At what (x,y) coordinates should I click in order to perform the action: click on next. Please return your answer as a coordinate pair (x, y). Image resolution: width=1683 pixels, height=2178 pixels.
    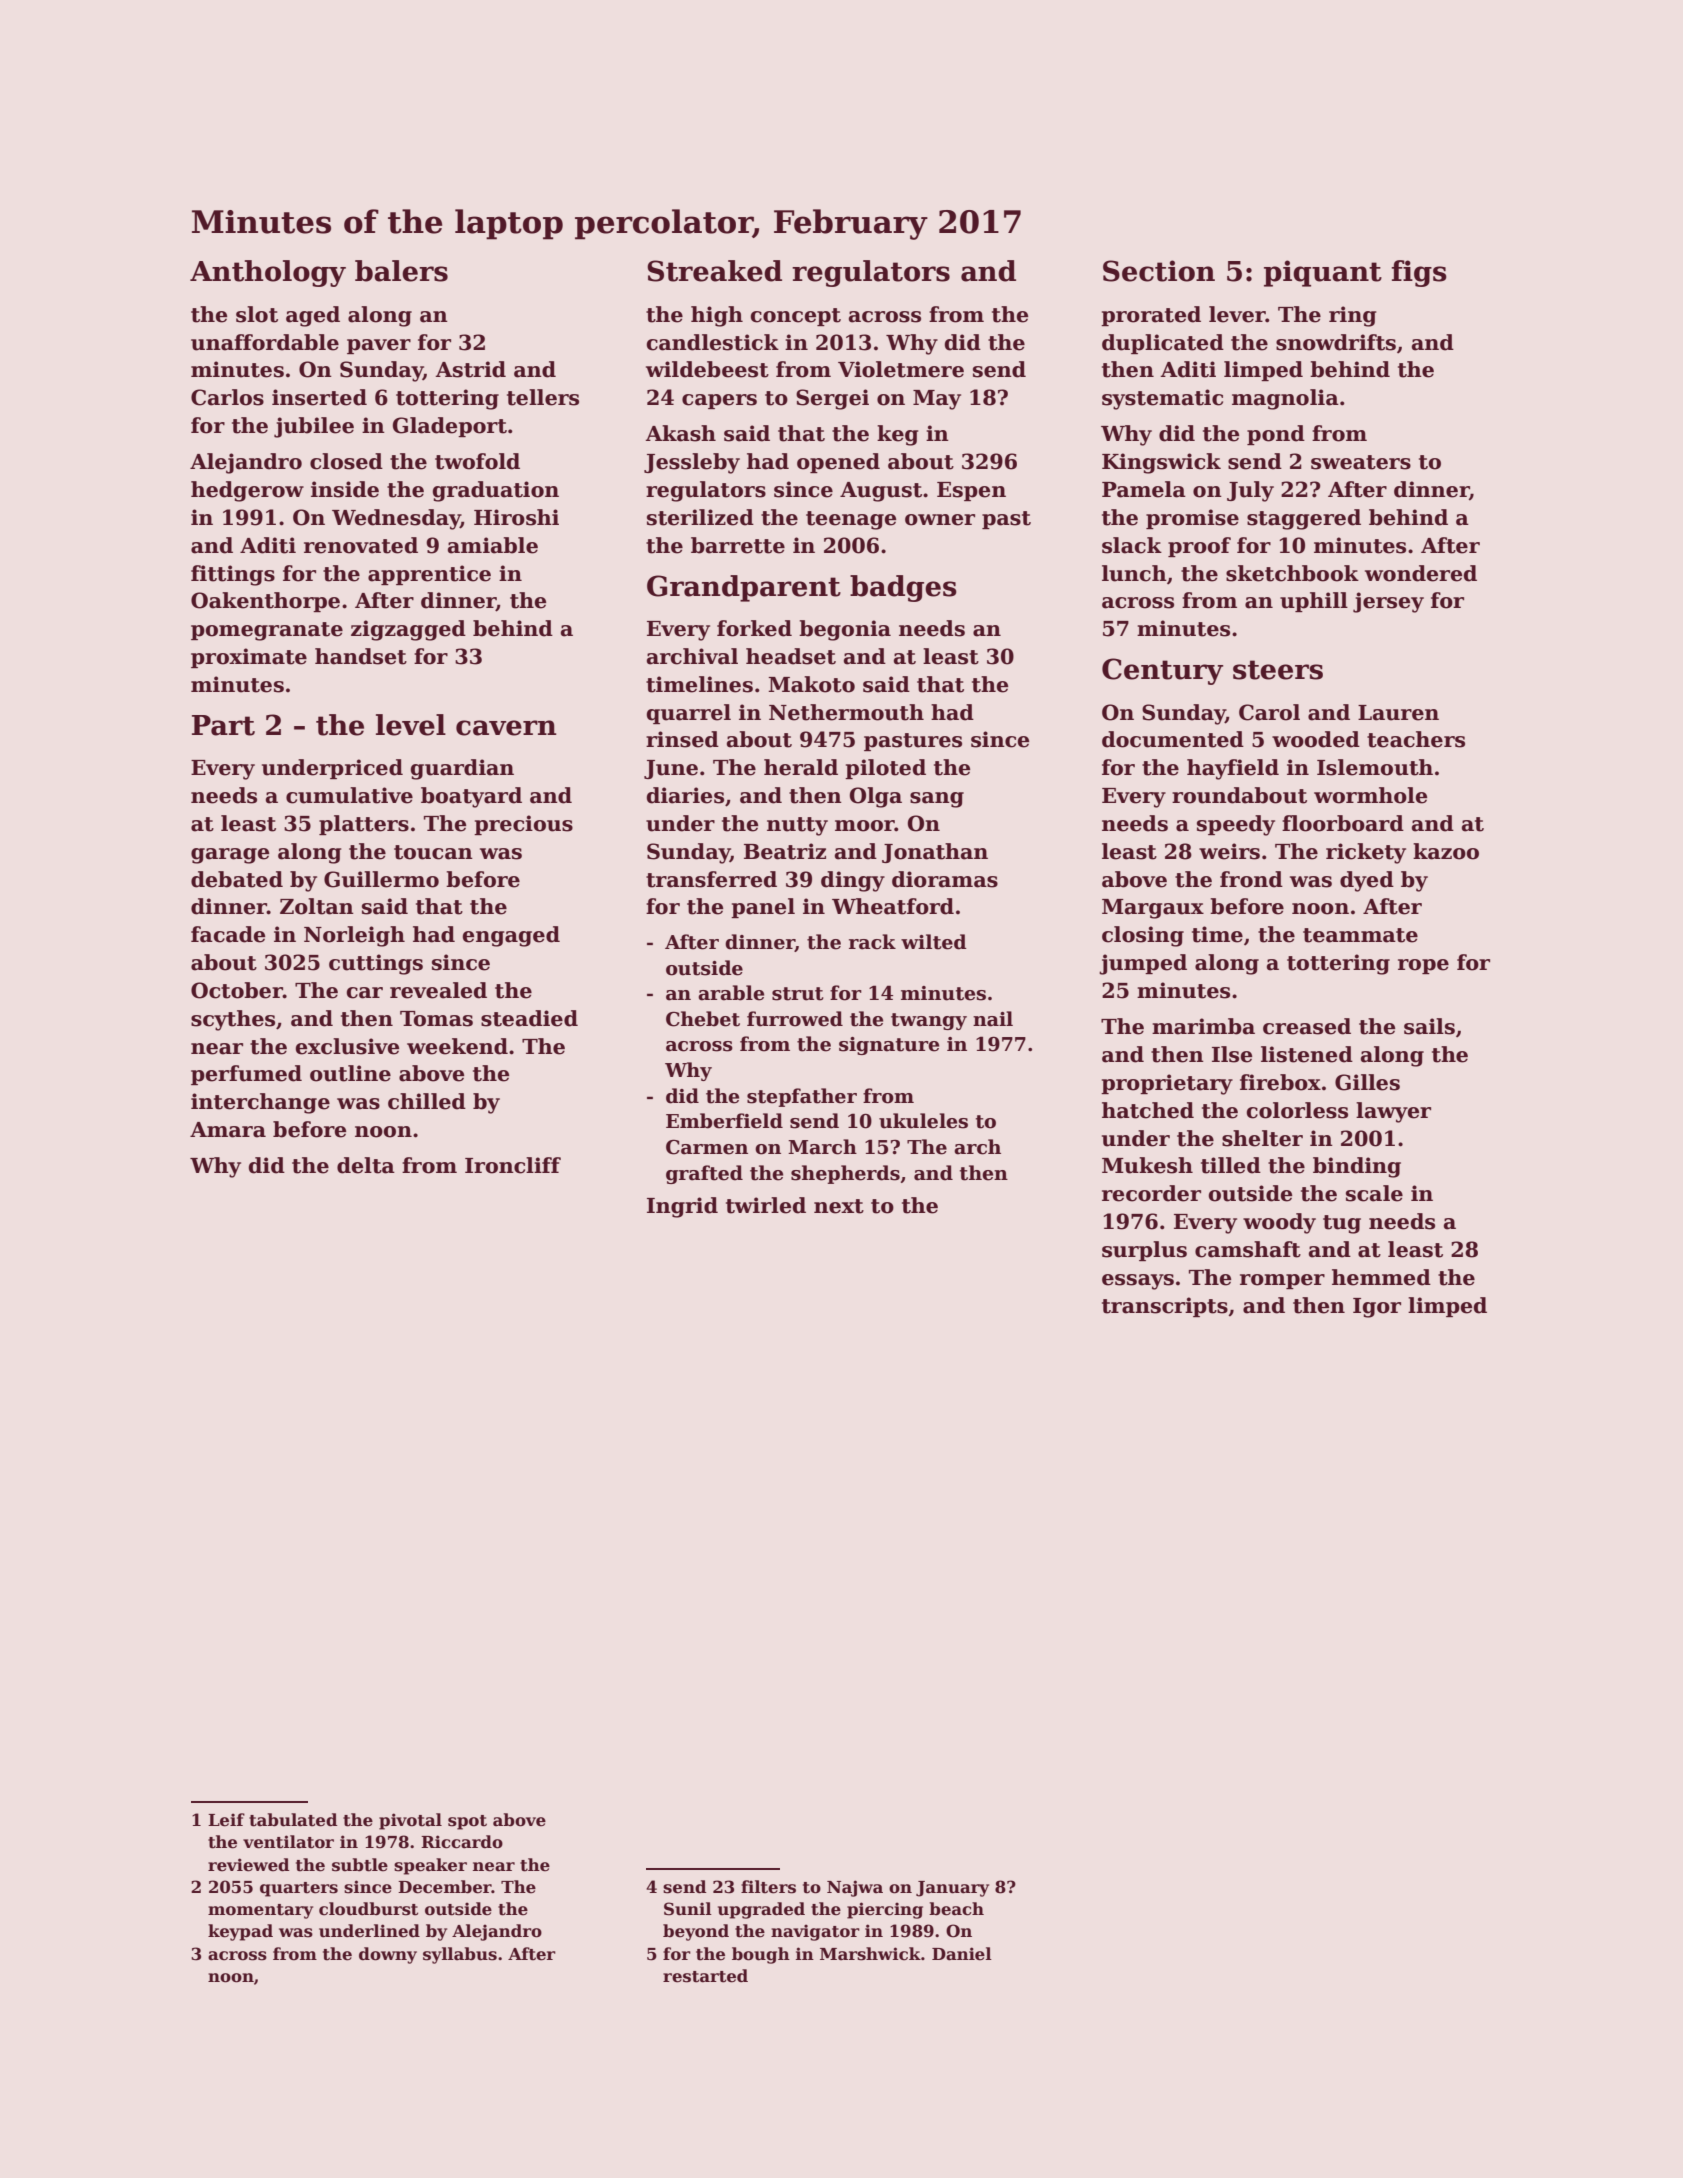
    Looking at the image, I should click on (839, 1206).
